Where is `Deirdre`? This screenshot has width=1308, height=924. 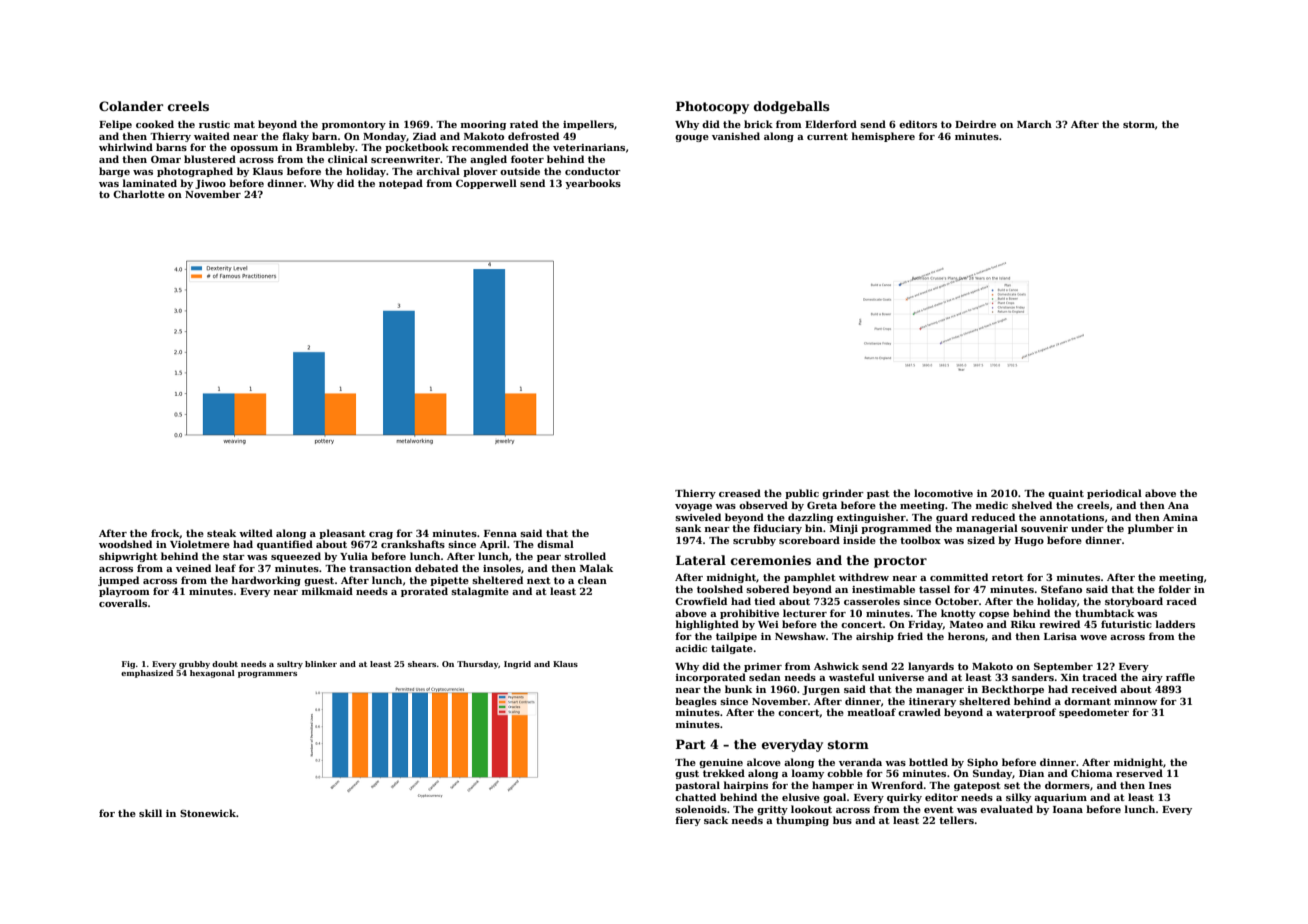 Deirdre is located at coordinates (975, 124).
